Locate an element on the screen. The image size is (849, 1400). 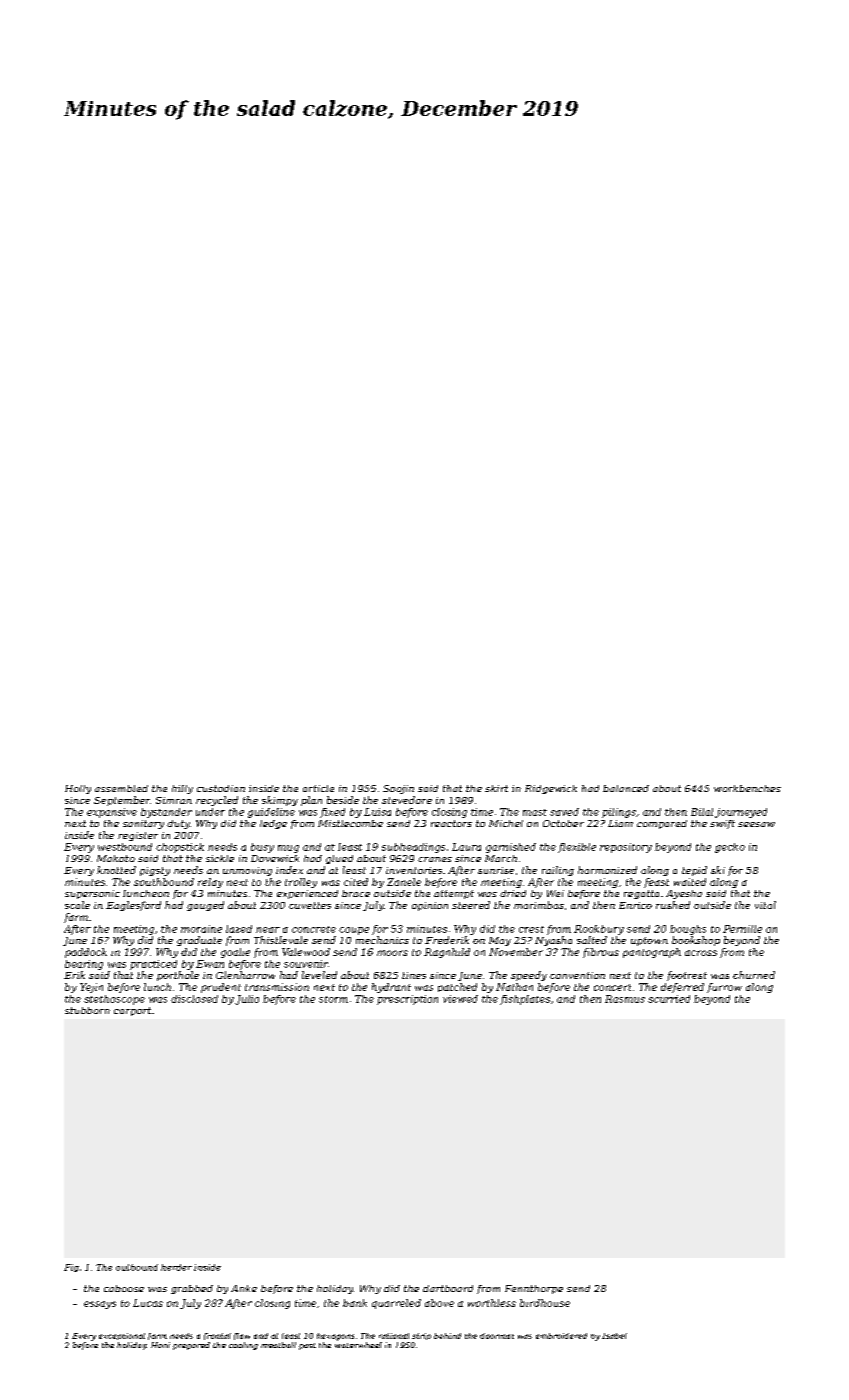
balanced is located at coordinates (626, 788).
